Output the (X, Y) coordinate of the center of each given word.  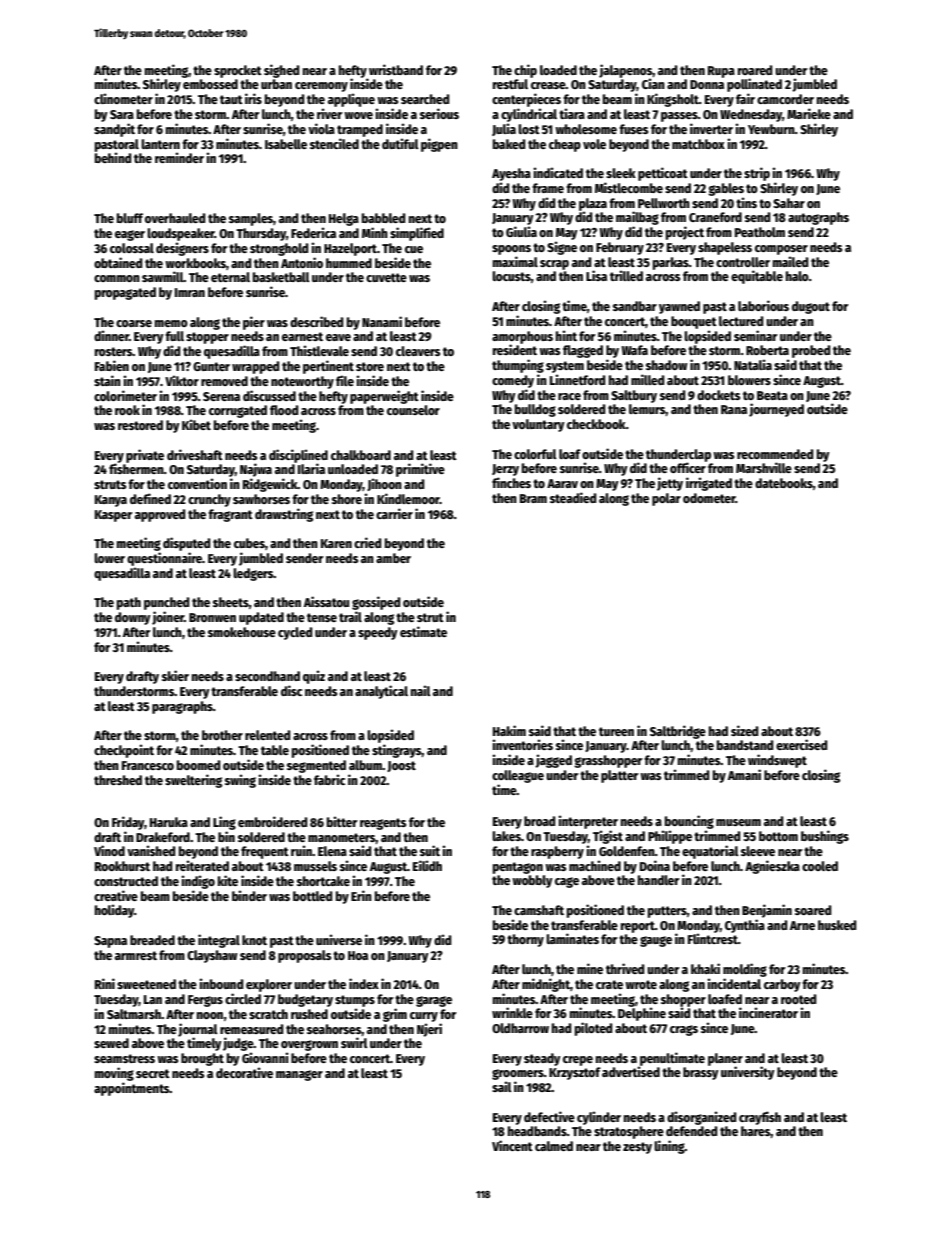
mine (590, 968)
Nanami (382, 321)
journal (198, 1030)
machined (595, 865)
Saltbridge (678, 732)
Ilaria (311, 468)
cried (367, 542)
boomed (198, 765)
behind (113, 157)
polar (666, 499)
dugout (811, 307)
